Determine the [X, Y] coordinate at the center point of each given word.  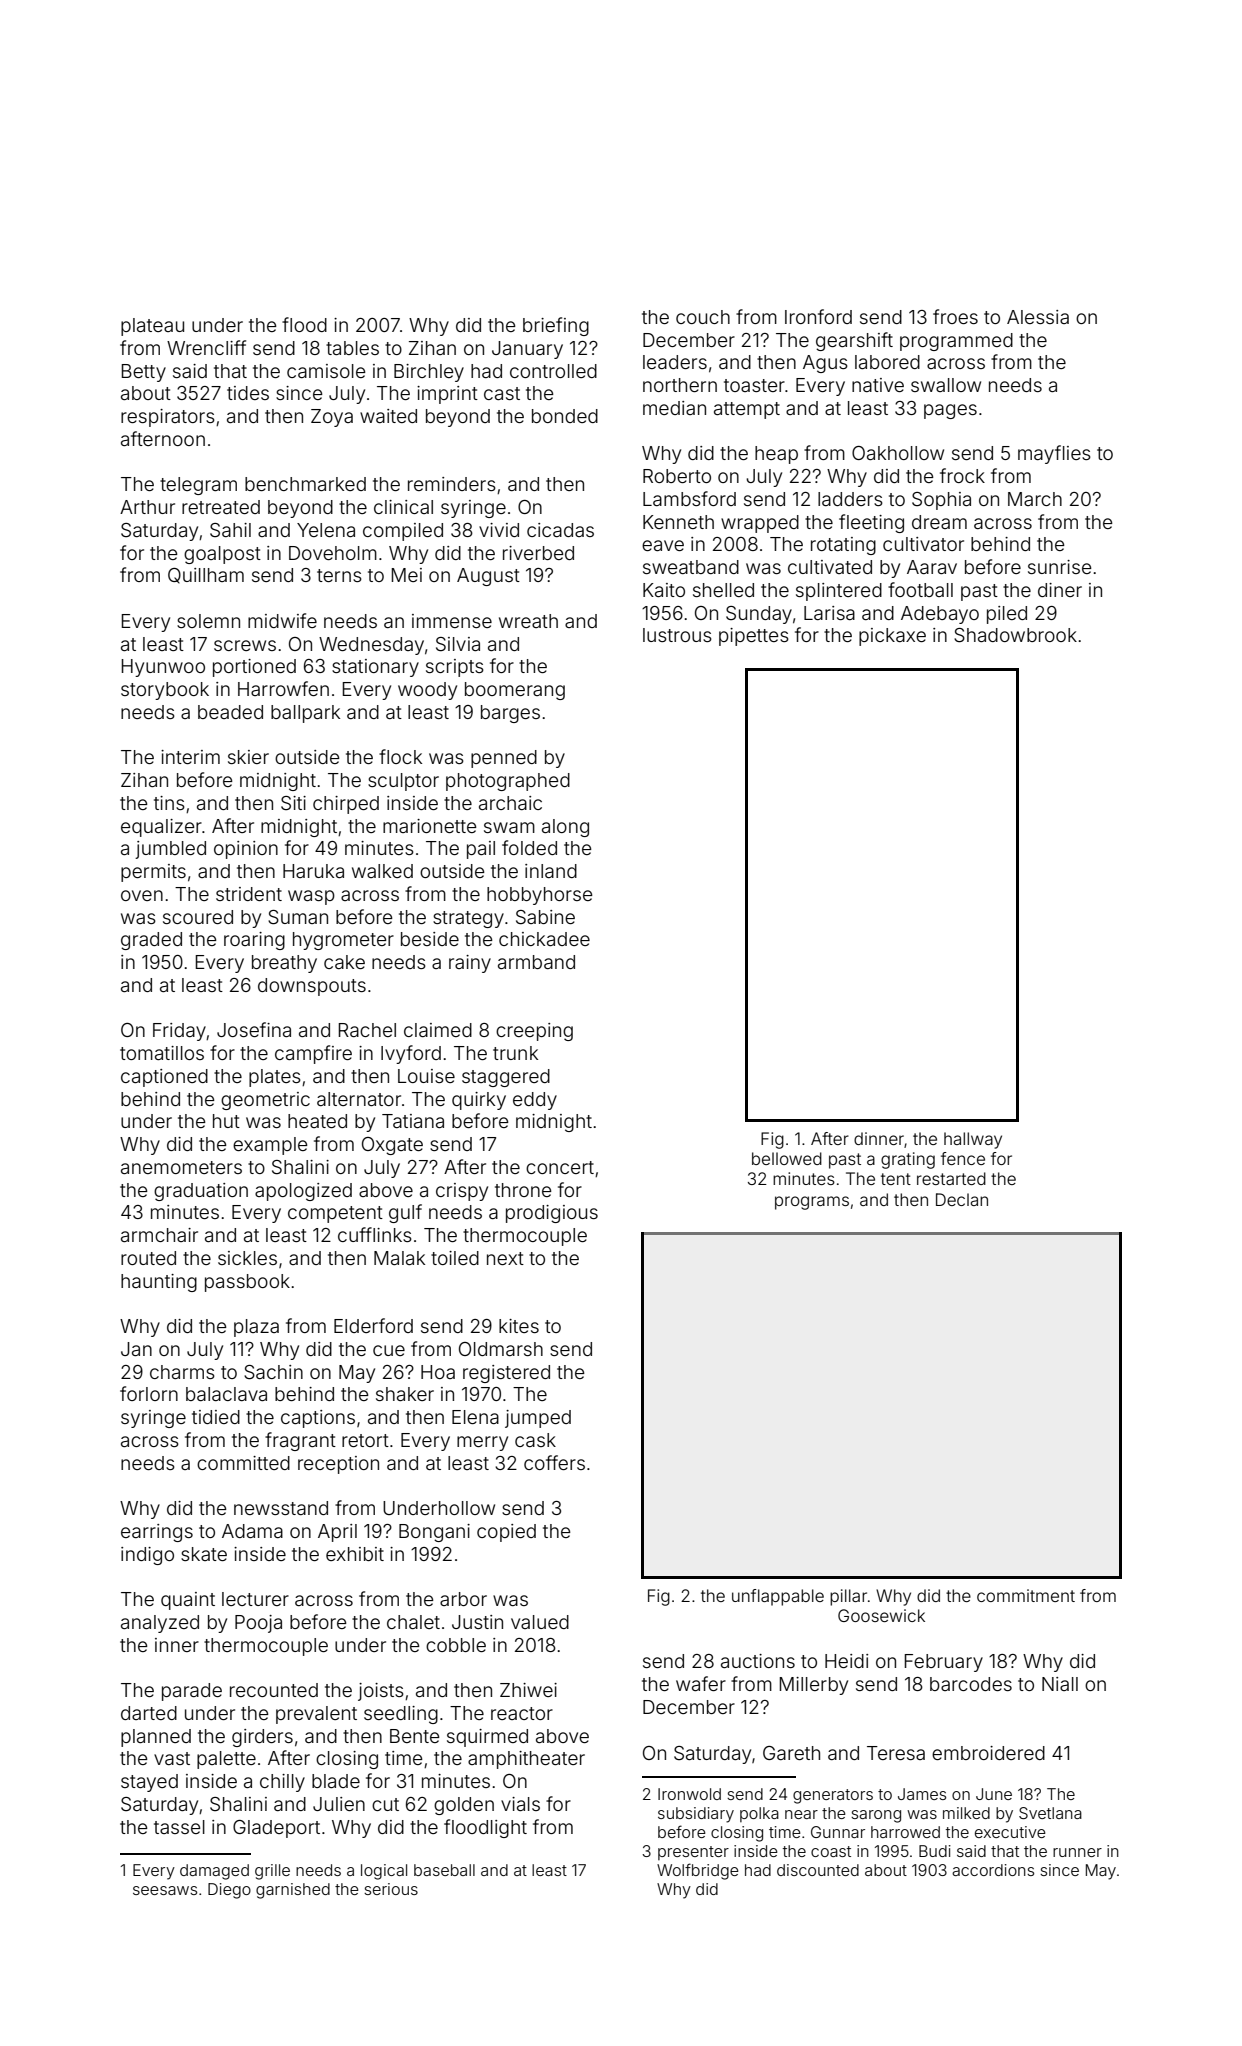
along [565, 828]
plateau [152, 327]
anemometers [181, 1167]
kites [519, 1326]
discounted [818, 1870]
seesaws [165, 1890]
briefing [556, 326]
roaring [254, 941]
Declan [962, 1199]
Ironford [818, 316]
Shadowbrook [1015, 635]
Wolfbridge [698, 1871]
